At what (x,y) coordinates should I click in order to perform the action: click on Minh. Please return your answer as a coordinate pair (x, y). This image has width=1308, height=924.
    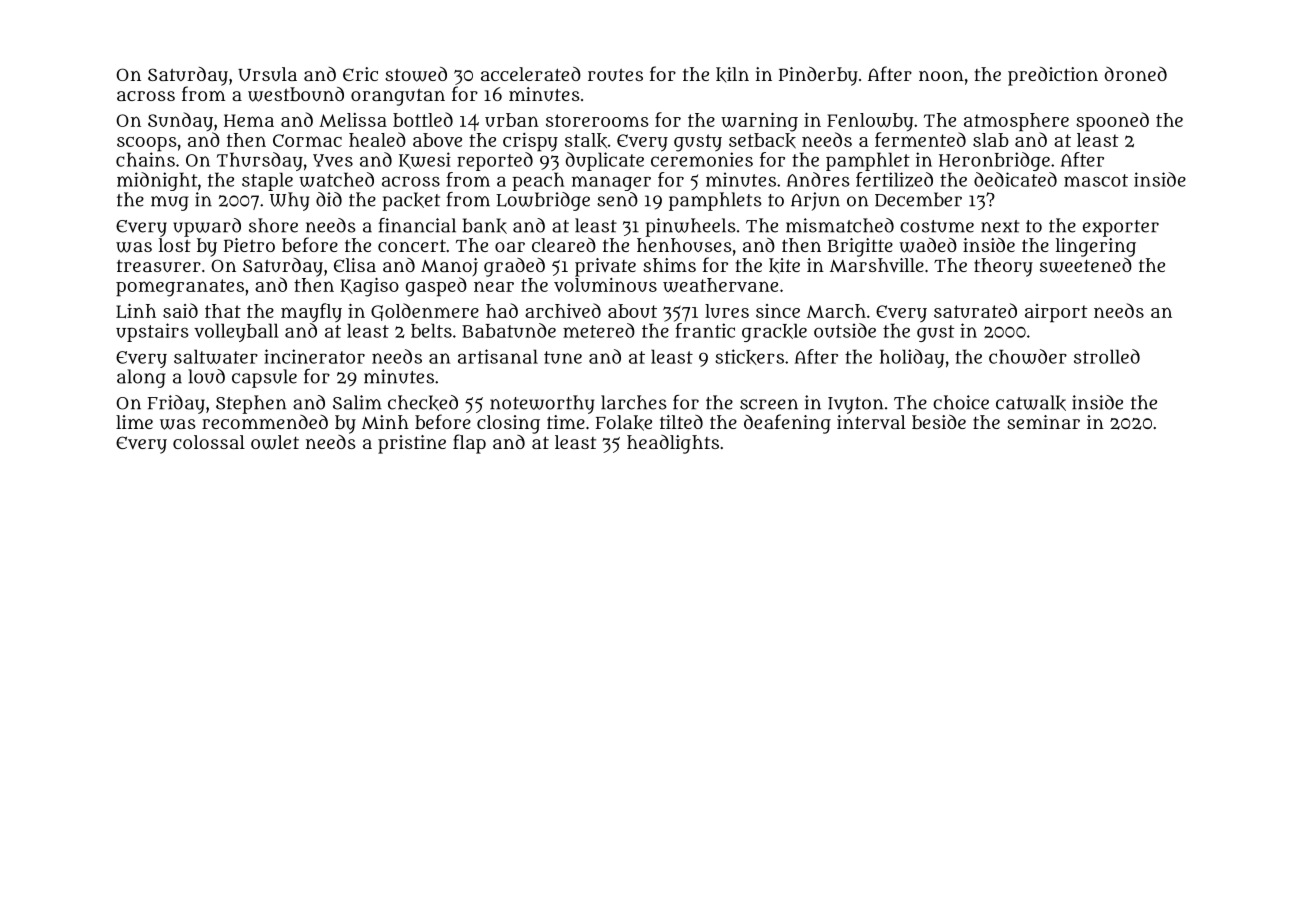
    Looking at the image, I should click on (385, 422).
